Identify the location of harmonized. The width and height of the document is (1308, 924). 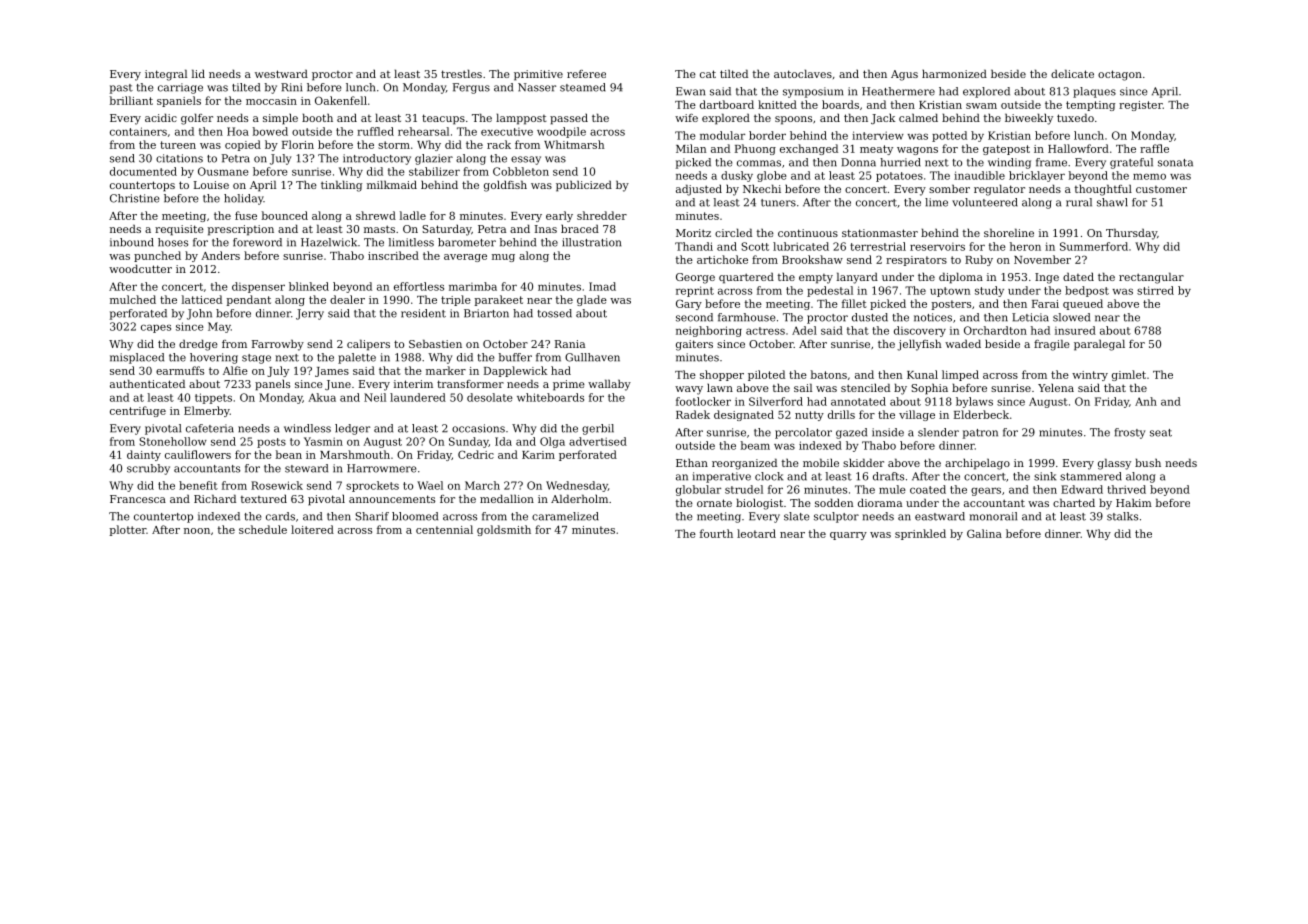
(954, 73).
